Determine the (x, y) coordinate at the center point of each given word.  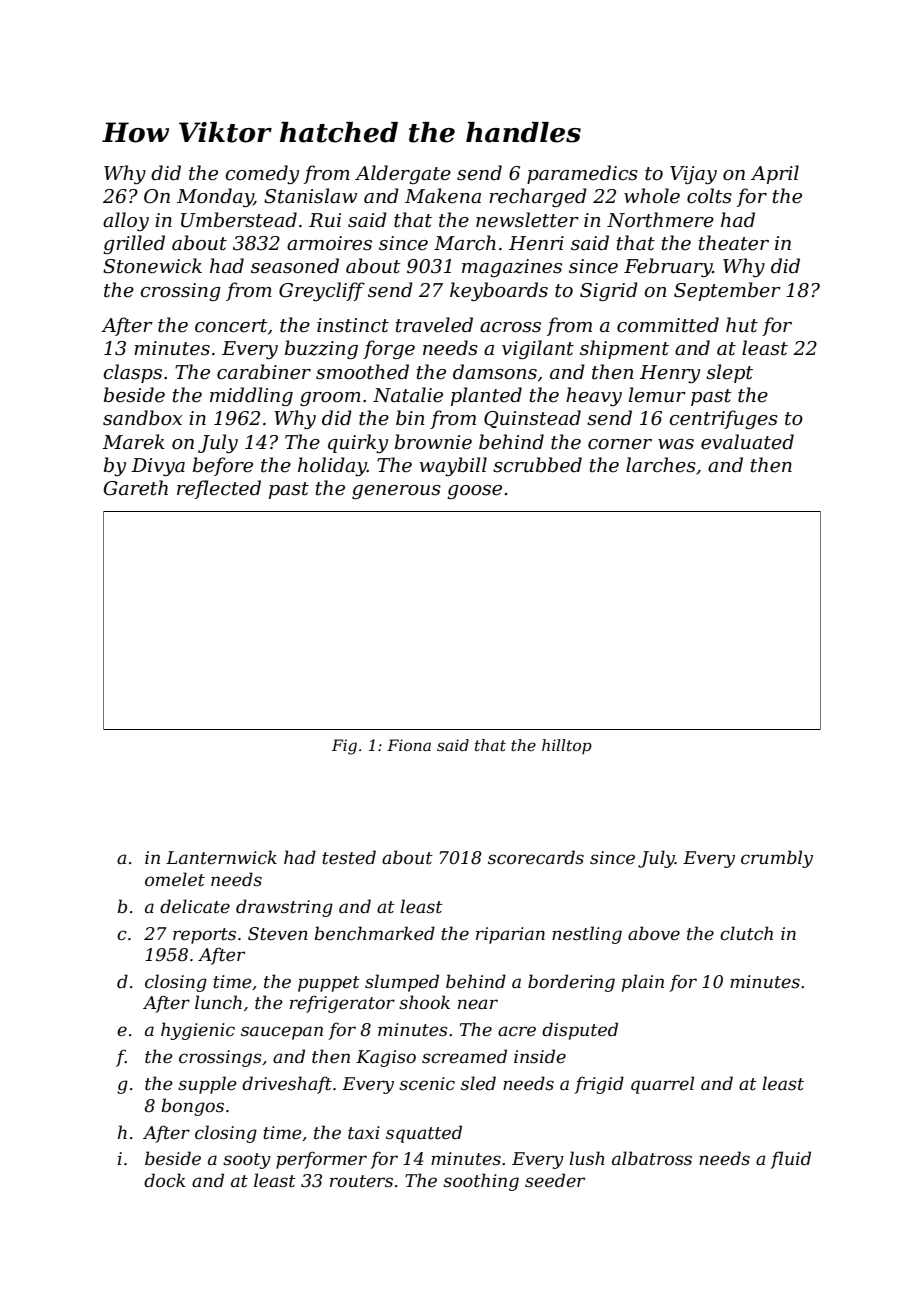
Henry (670, 374)
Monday (215, 197)
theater (734, 243)
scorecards (536, 857)
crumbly (777, 859)
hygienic (198, 1031)
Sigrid (609, 291)
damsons (495, 372)
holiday (332, 466)
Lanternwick (221, 857)
